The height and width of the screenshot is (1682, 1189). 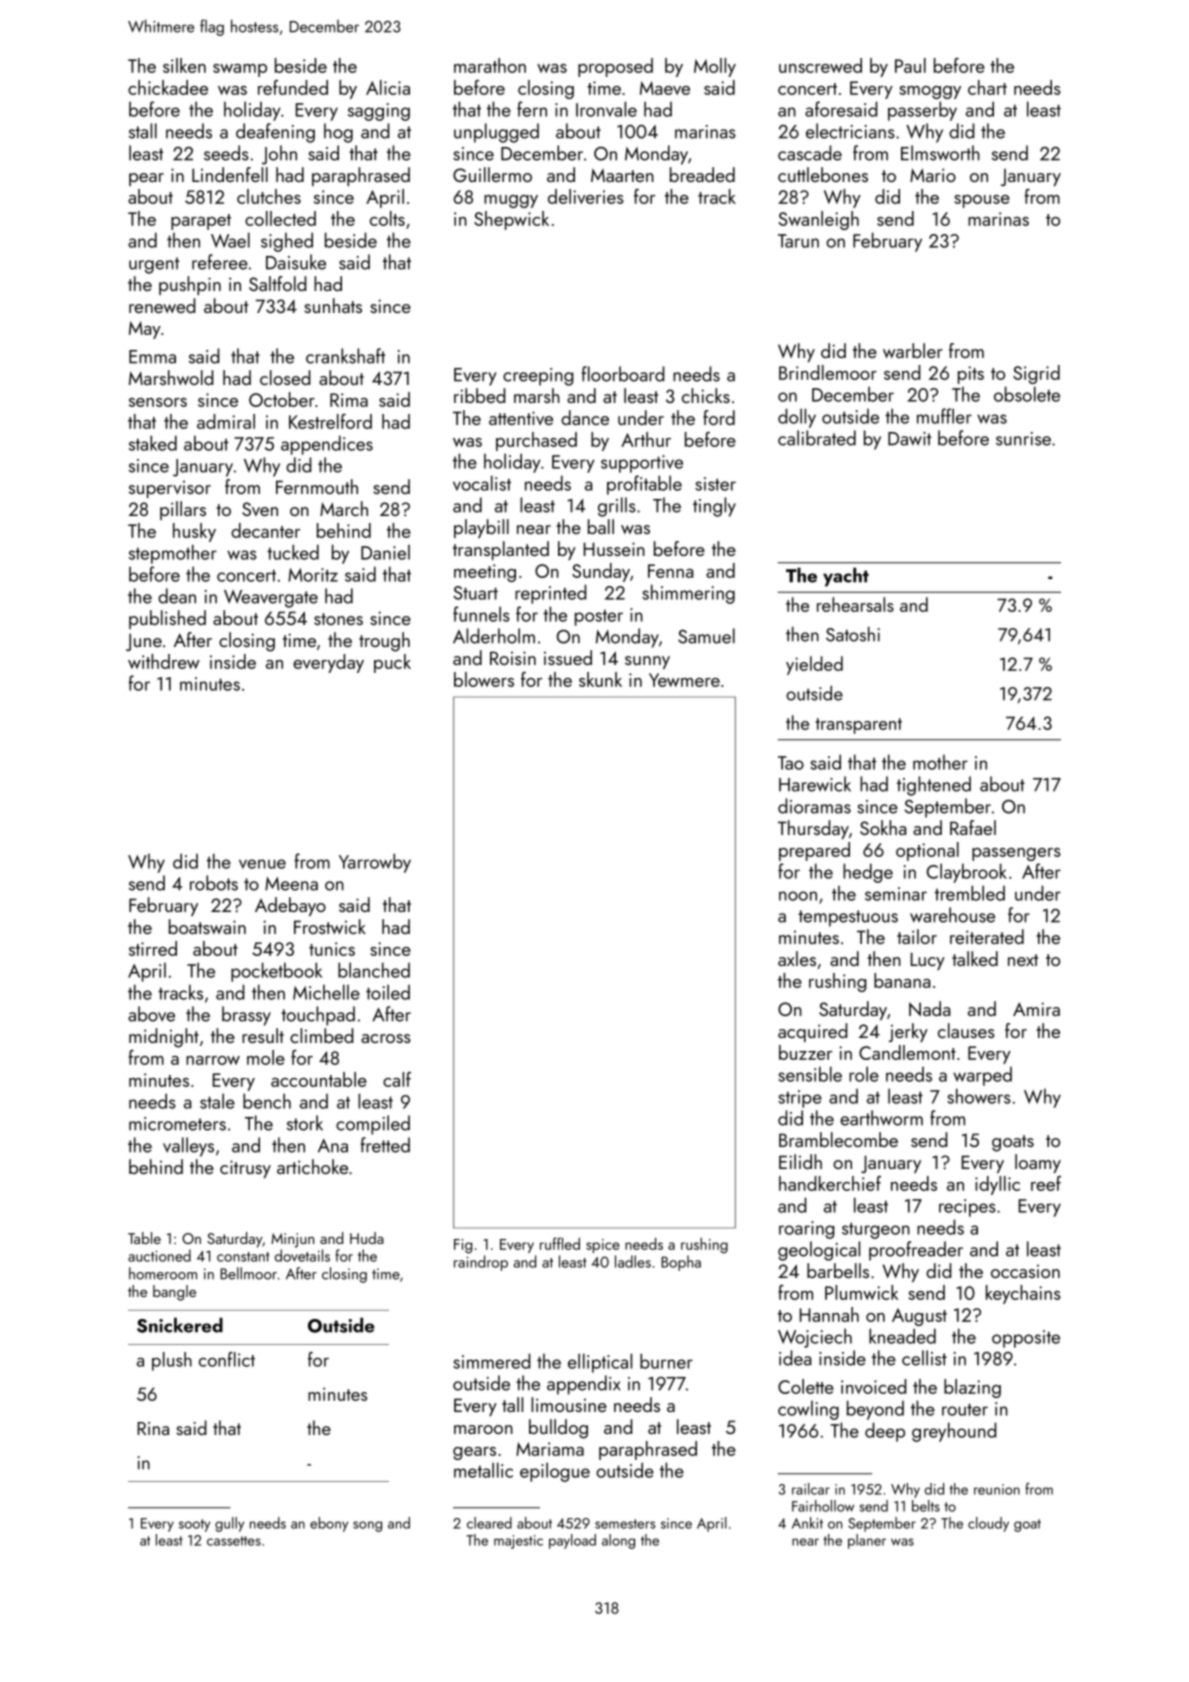 I want to click on marathon, so click(x=490, y=65).
